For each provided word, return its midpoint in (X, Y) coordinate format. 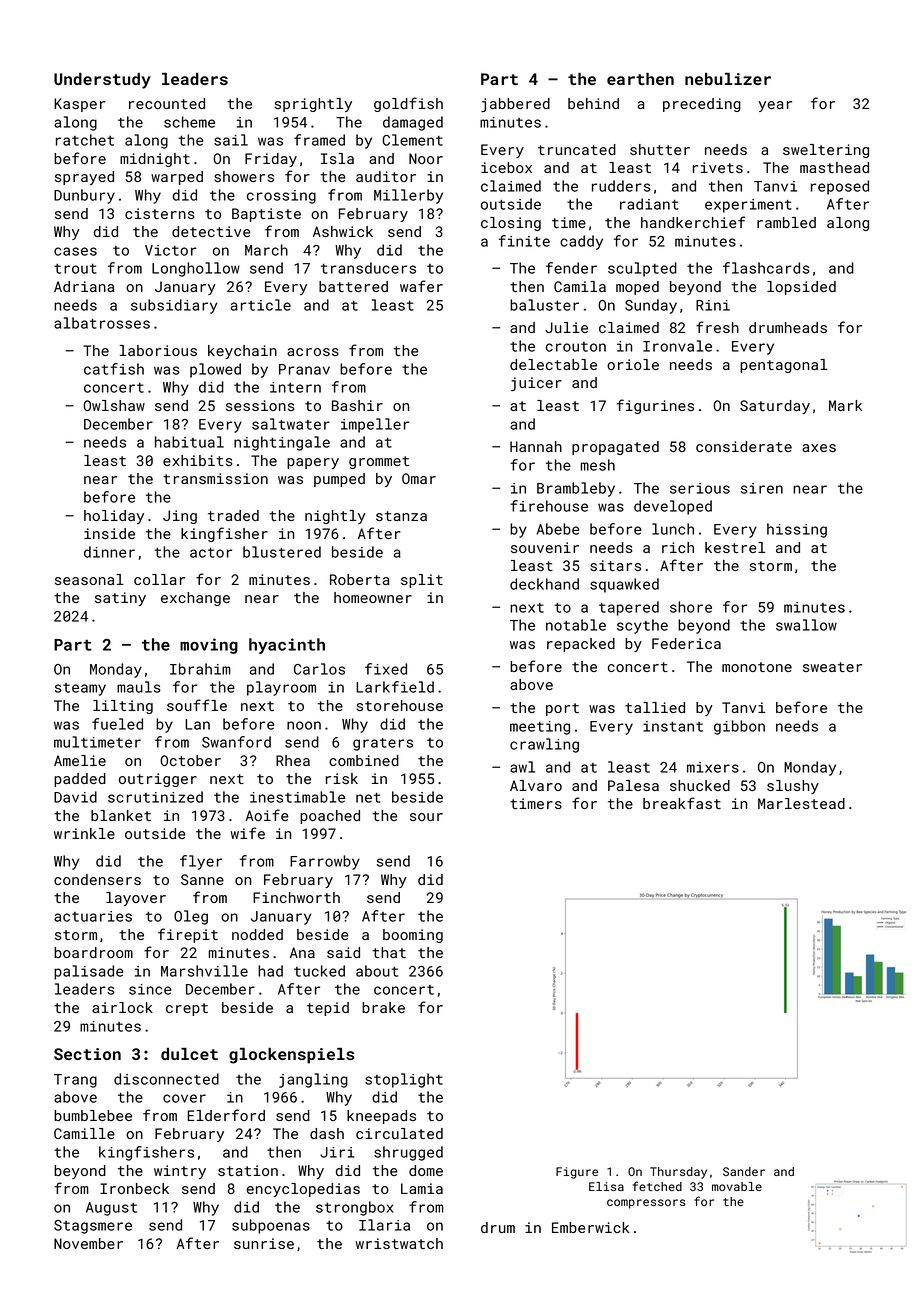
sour (426, 817)
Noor (426, 158)
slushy (793, 787)
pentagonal (783, 366)
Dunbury (84, 196)
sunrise (264, 1243)
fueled (117, 724)
